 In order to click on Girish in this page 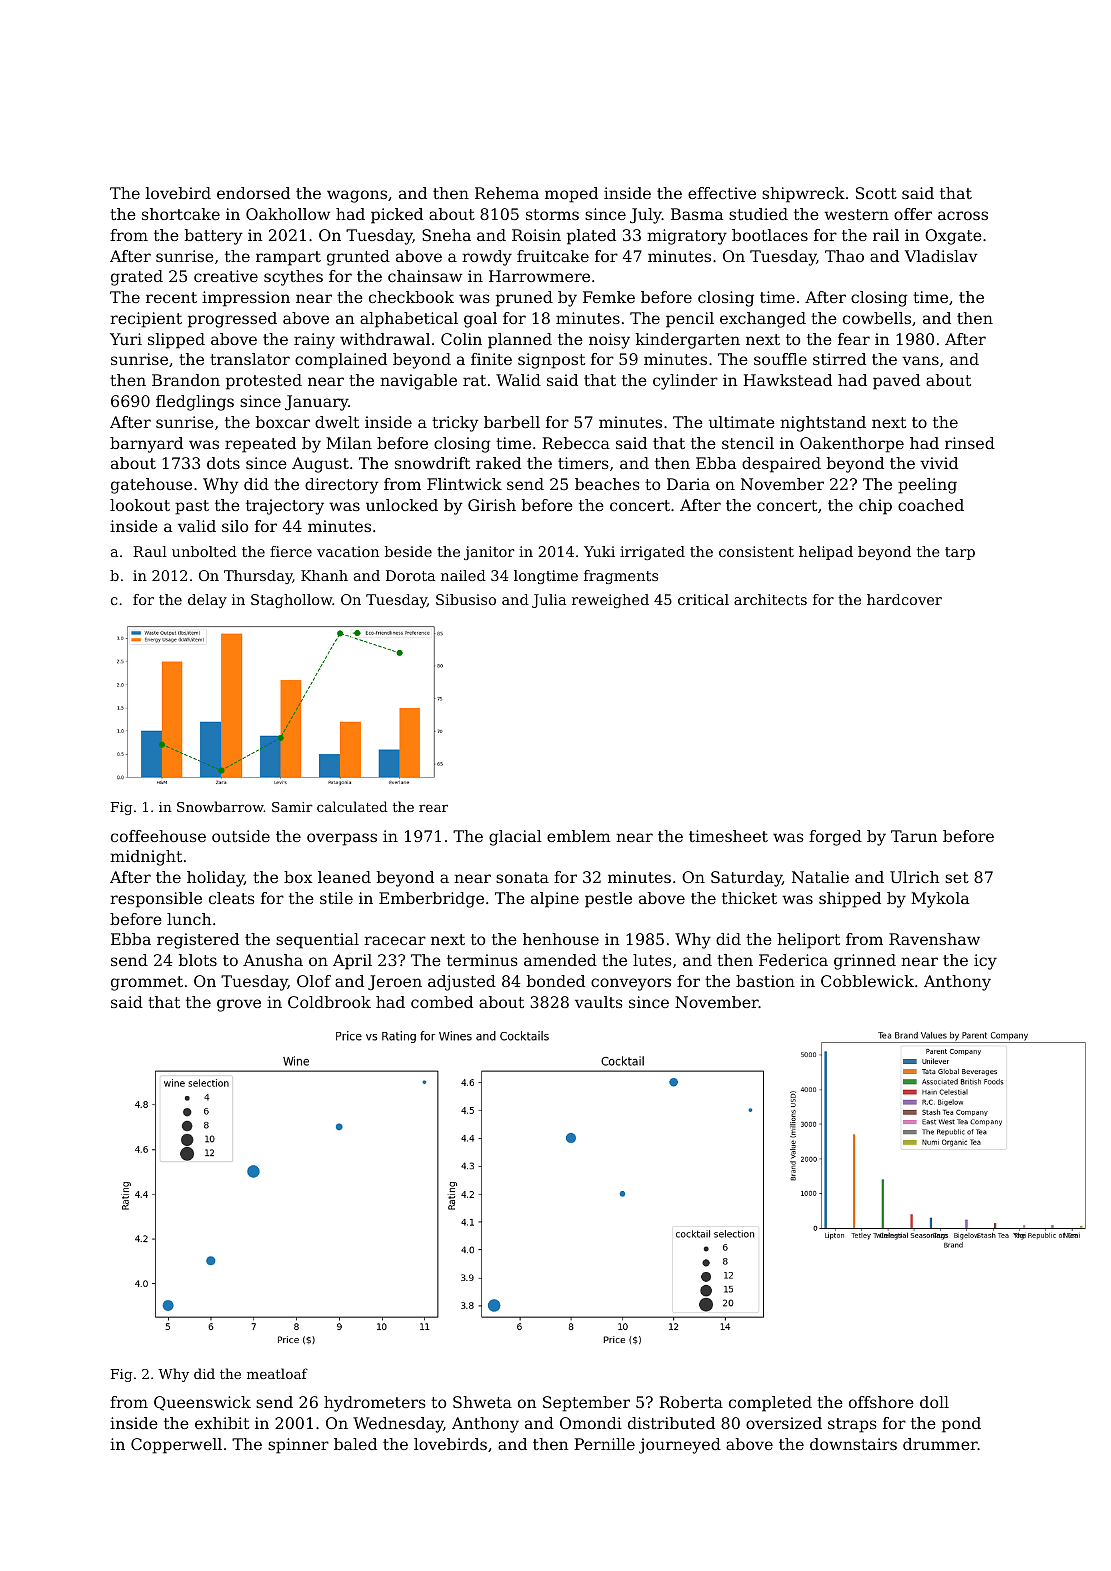, I will do `click(492, 505)`.
